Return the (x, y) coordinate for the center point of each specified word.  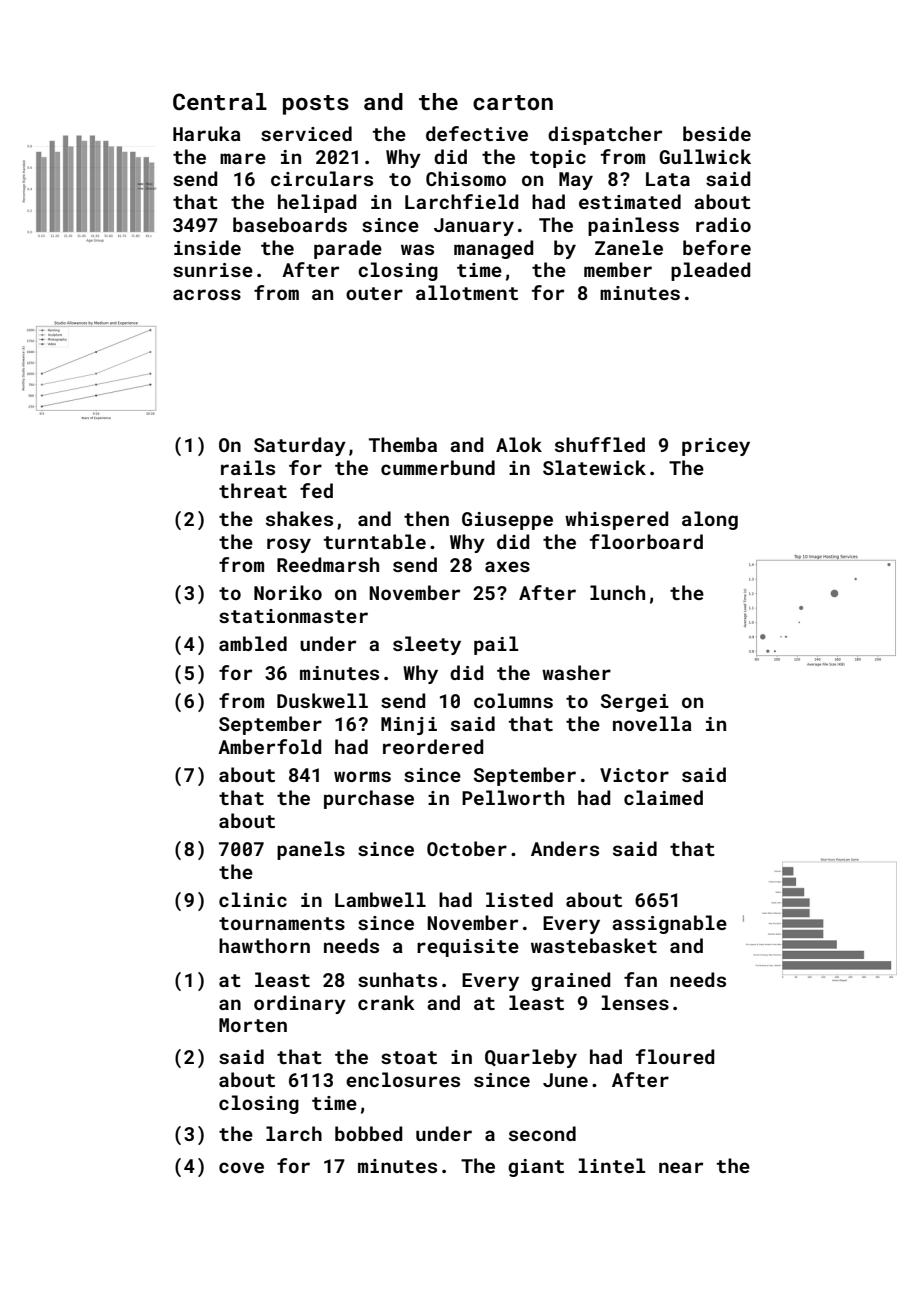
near (681, 1167)
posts (316, 105)
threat (253, 490)
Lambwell (380, 899)
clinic (253, 899)
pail (496, 645)
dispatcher (605, 135)
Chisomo (466, 178)
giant (536, 1168)
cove (241, 1167)
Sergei (635, 703)
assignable (669, 924)
